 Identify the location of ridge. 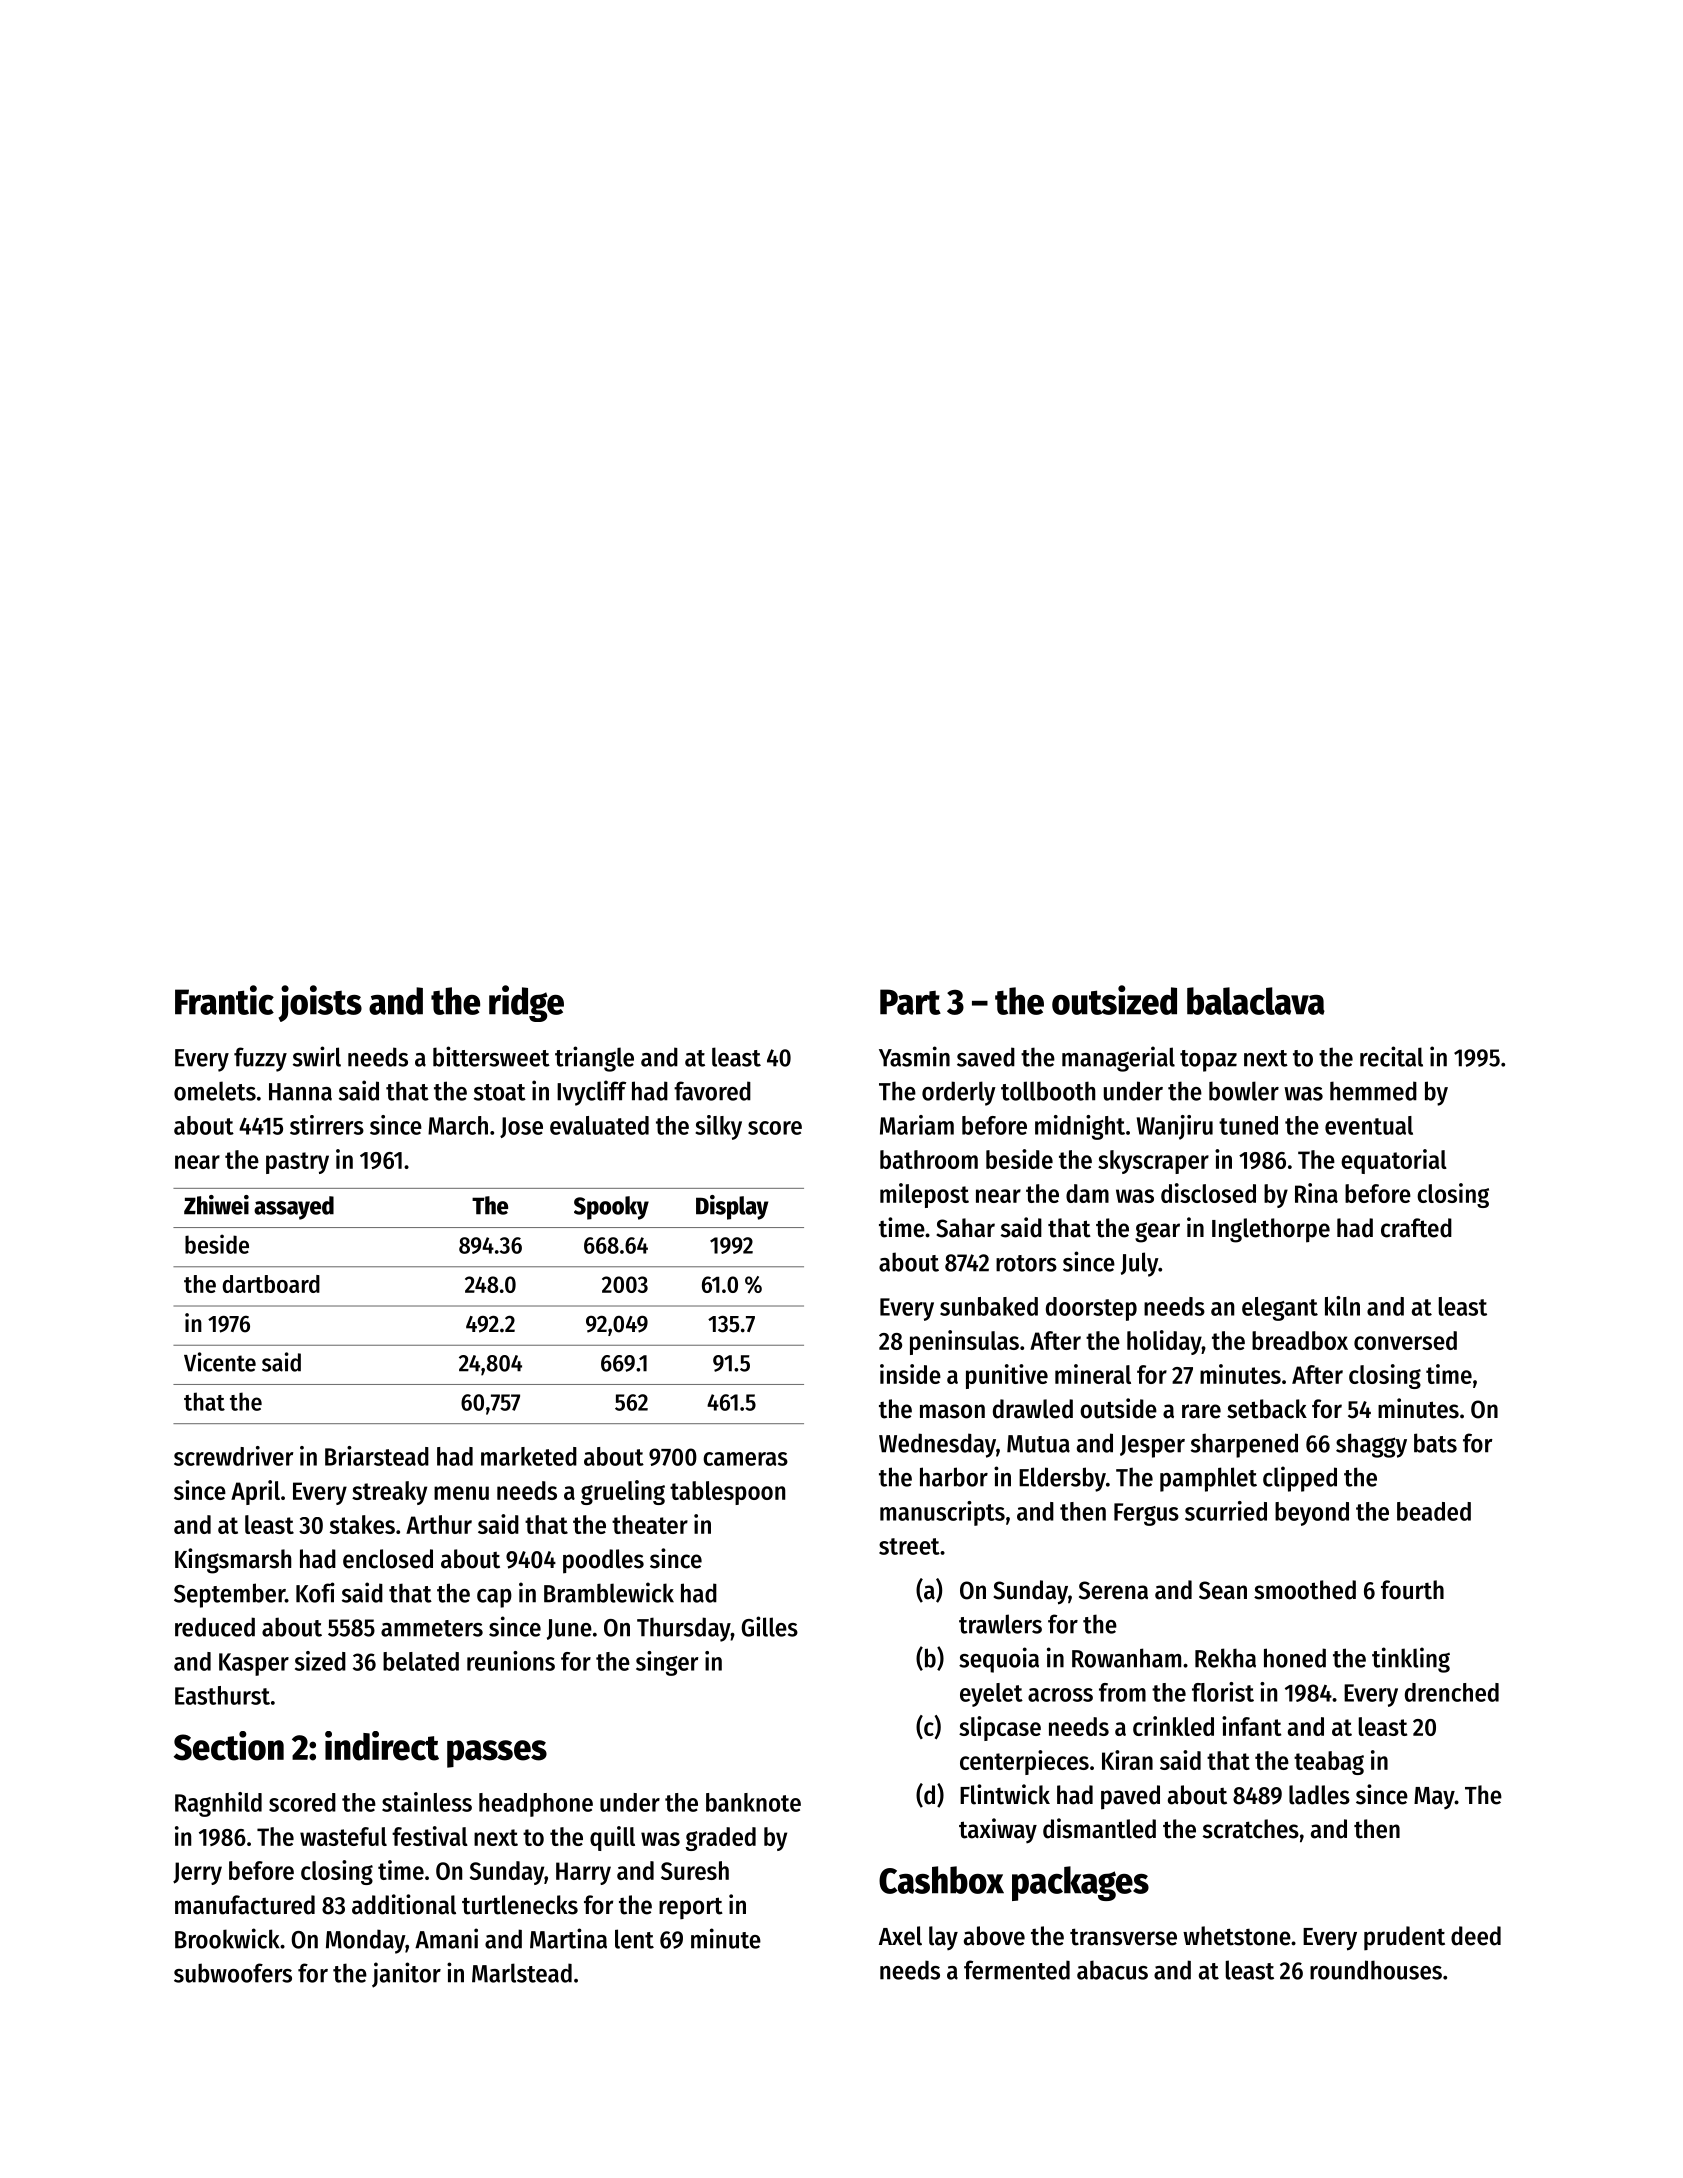
(526, 1003).
